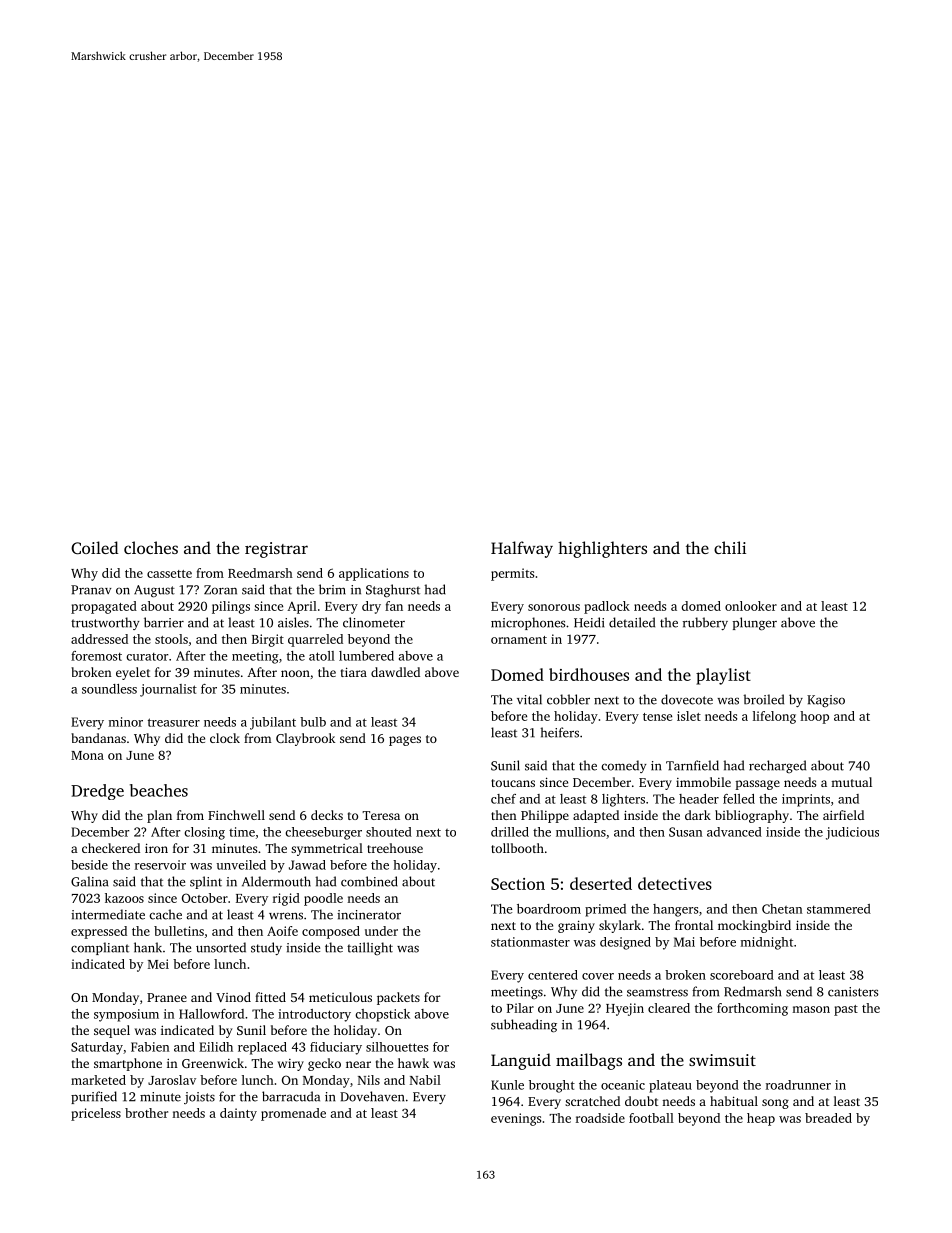 Image resolution: width=952 pixels, height=1233 pixels. Describe the element at coordinates (323, 899) in the image. I see `poodle` at that location.
